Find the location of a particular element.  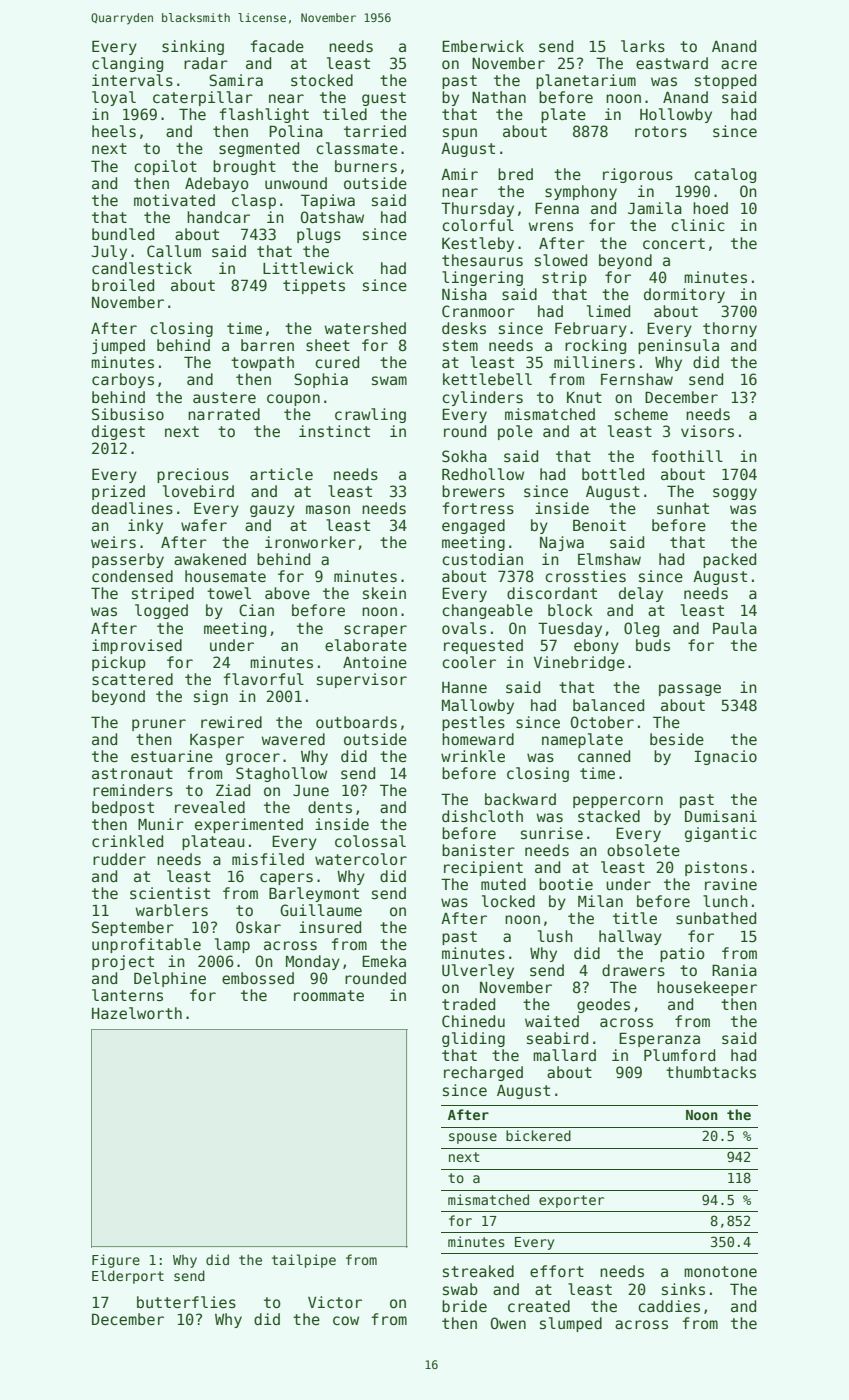

Elderport is located at coordinates (128, 1277).
